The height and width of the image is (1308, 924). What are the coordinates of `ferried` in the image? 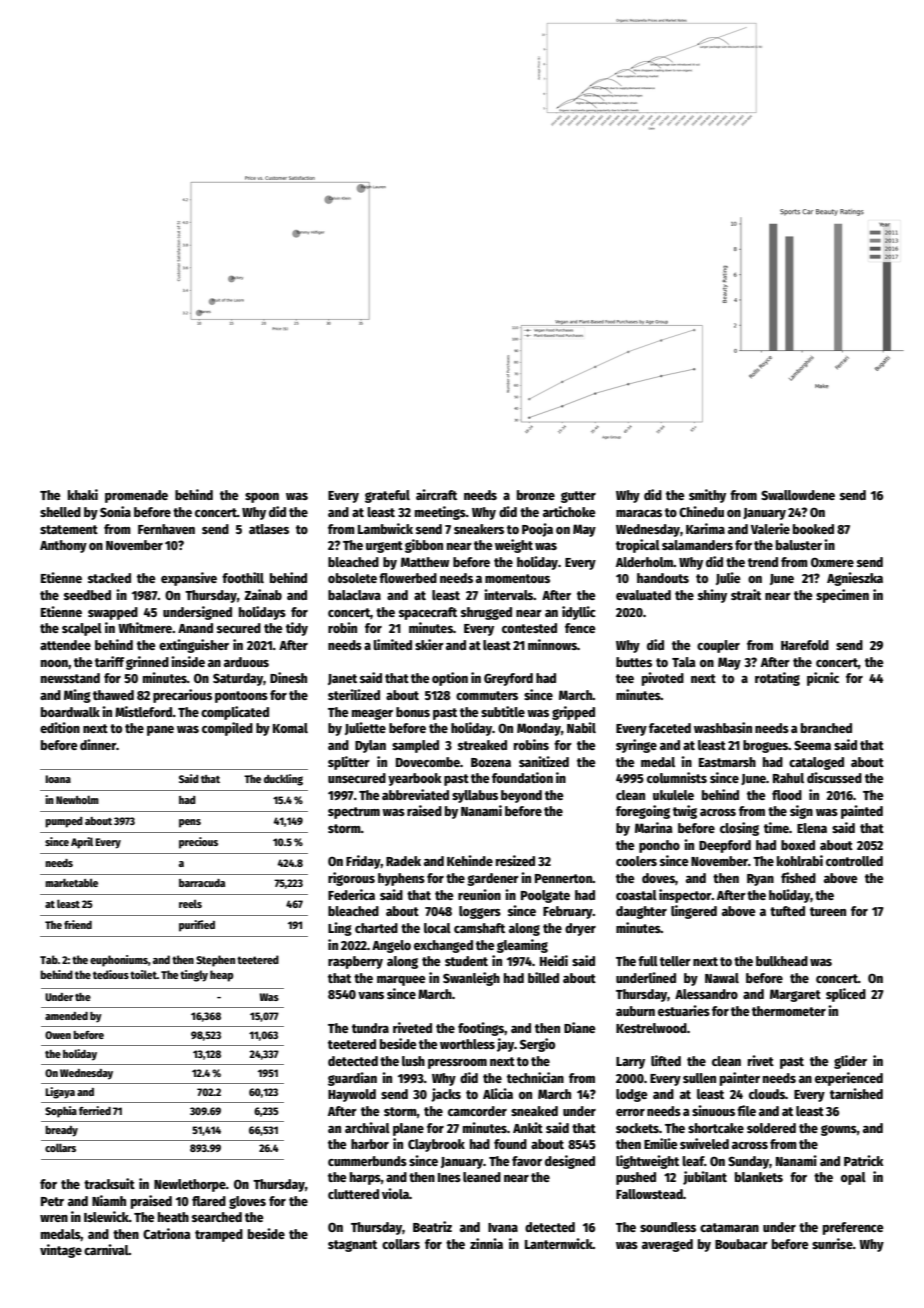 It's located at (95, 1110).
